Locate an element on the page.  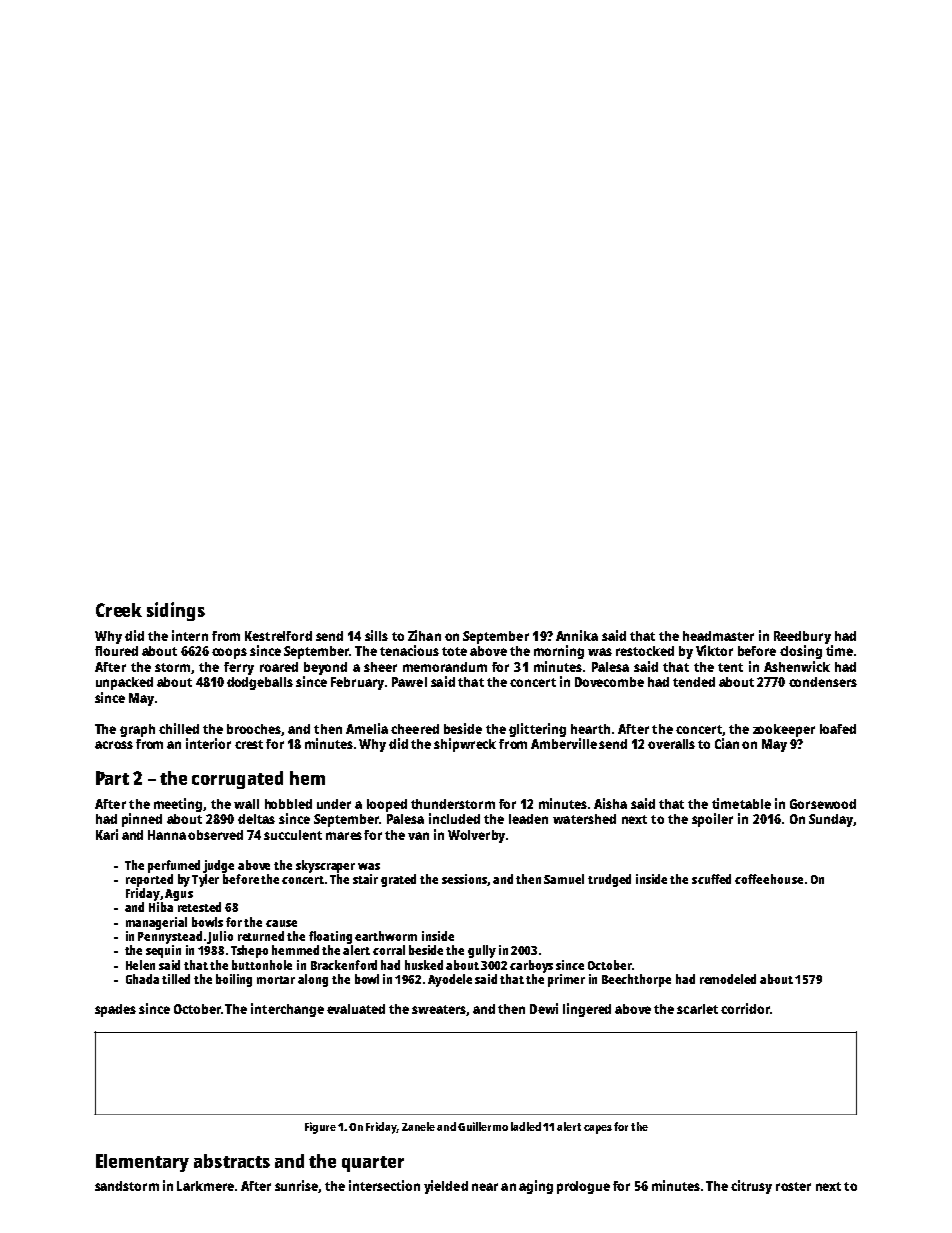
corrugated is located at coordinates (237, 780).
